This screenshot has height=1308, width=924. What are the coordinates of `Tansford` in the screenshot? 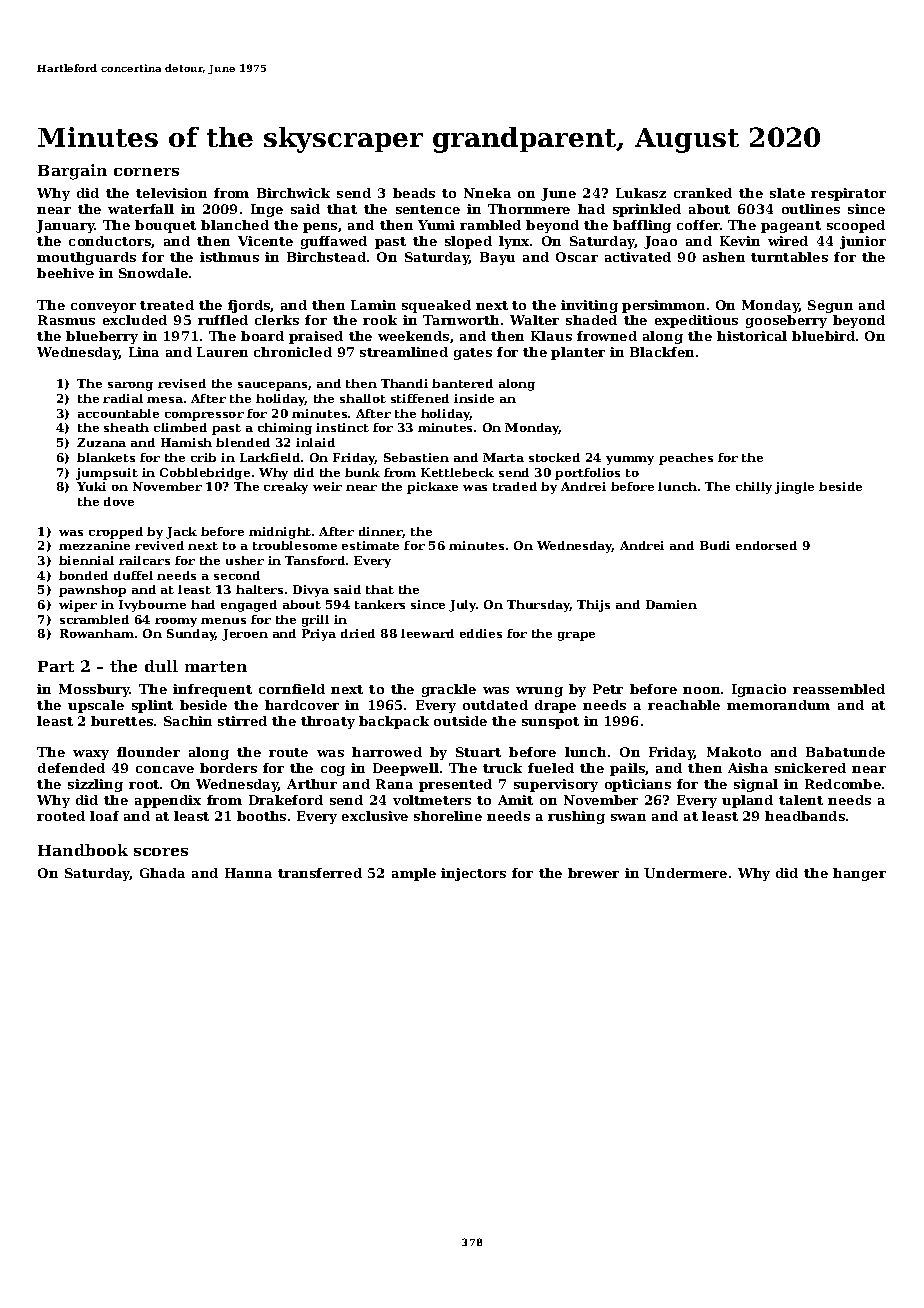 It's located at (315, 560).
